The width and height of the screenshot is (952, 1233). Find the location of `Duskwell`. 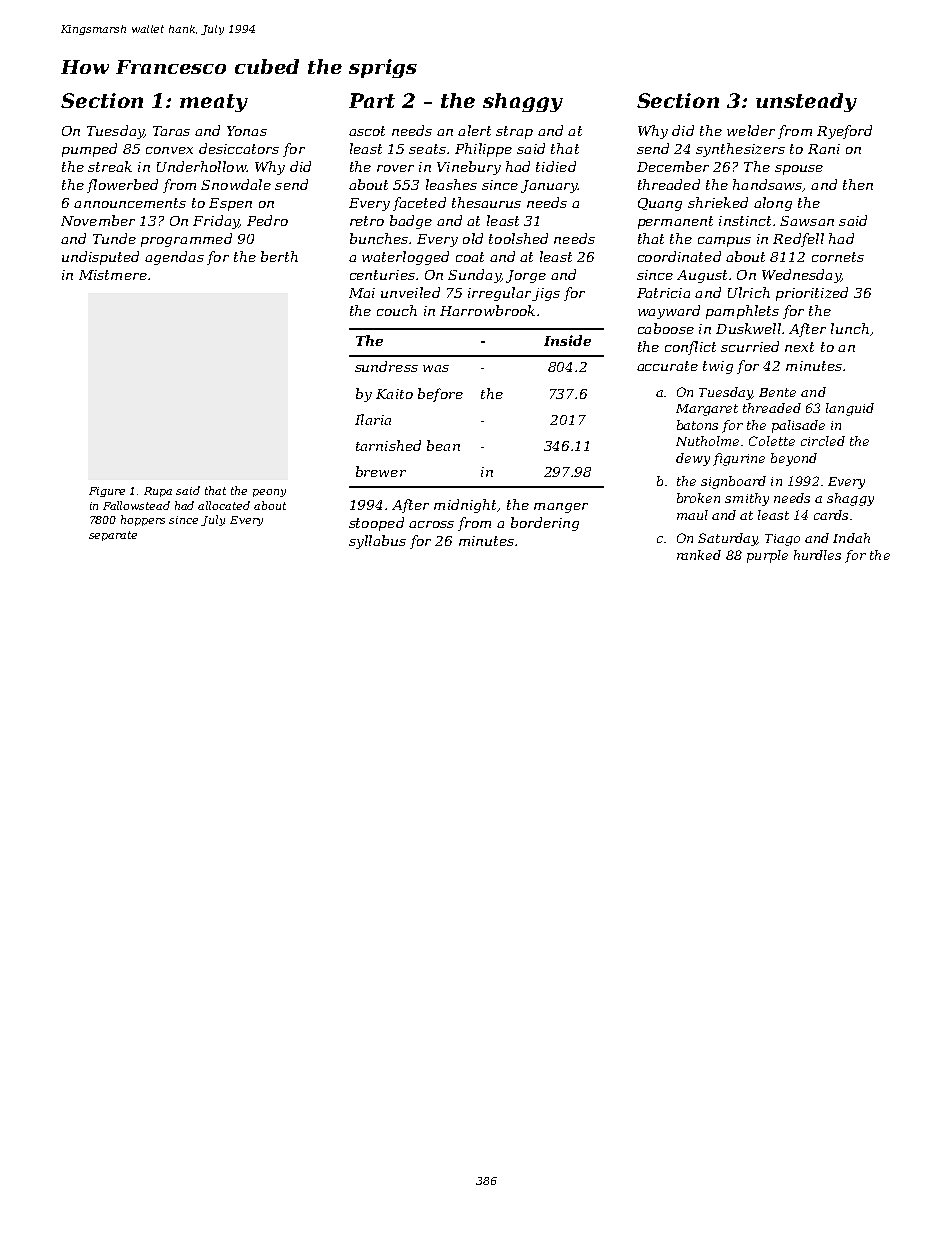

Duskwell is located at coordinates (748, 328).
